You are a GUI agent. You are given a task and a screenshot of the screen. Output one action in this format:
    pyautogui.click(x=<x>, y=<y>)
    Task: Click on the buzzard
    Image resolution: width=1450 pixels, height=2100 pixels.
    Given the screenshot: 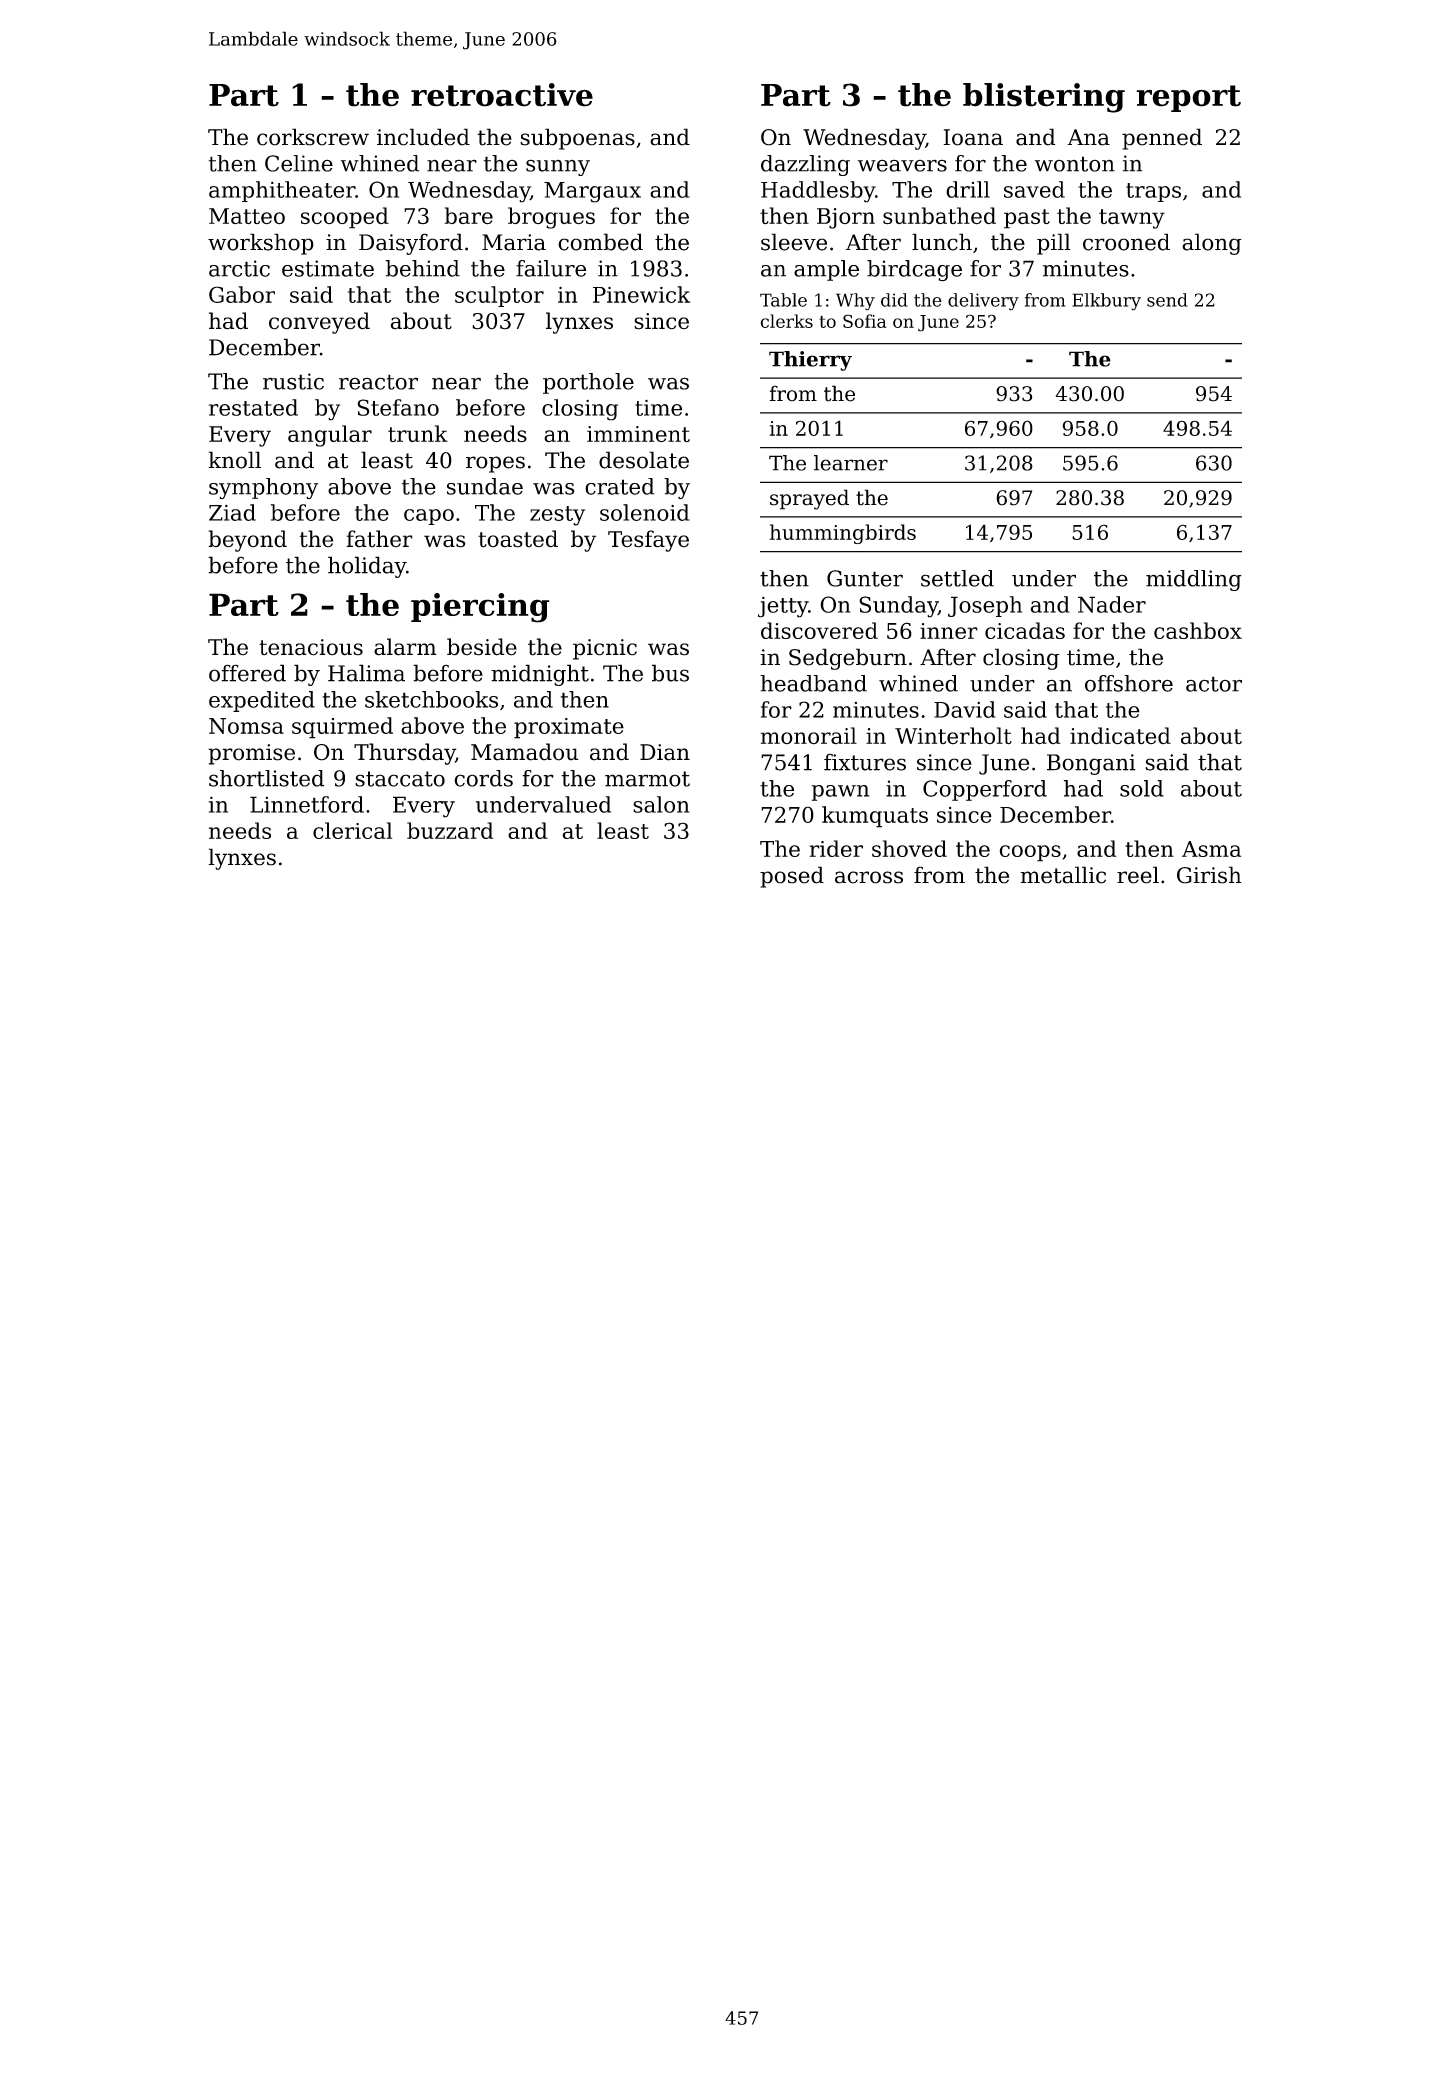 What is the action you would take?
    pyautogui.click(x=450, y=830)
